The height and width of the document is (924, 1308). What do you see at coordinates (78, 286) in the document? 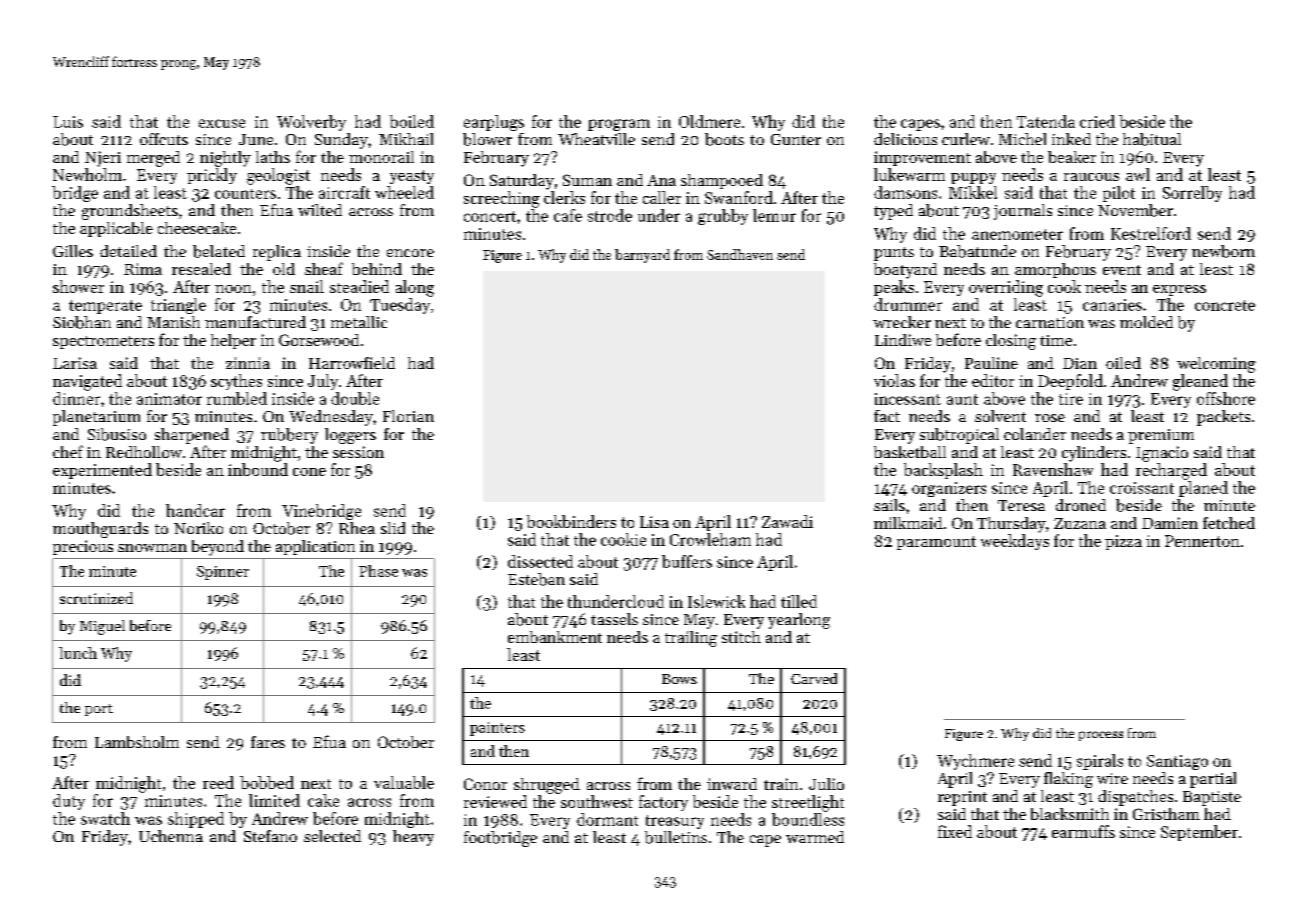
I see `shower` at bounding box center [78, 286].
